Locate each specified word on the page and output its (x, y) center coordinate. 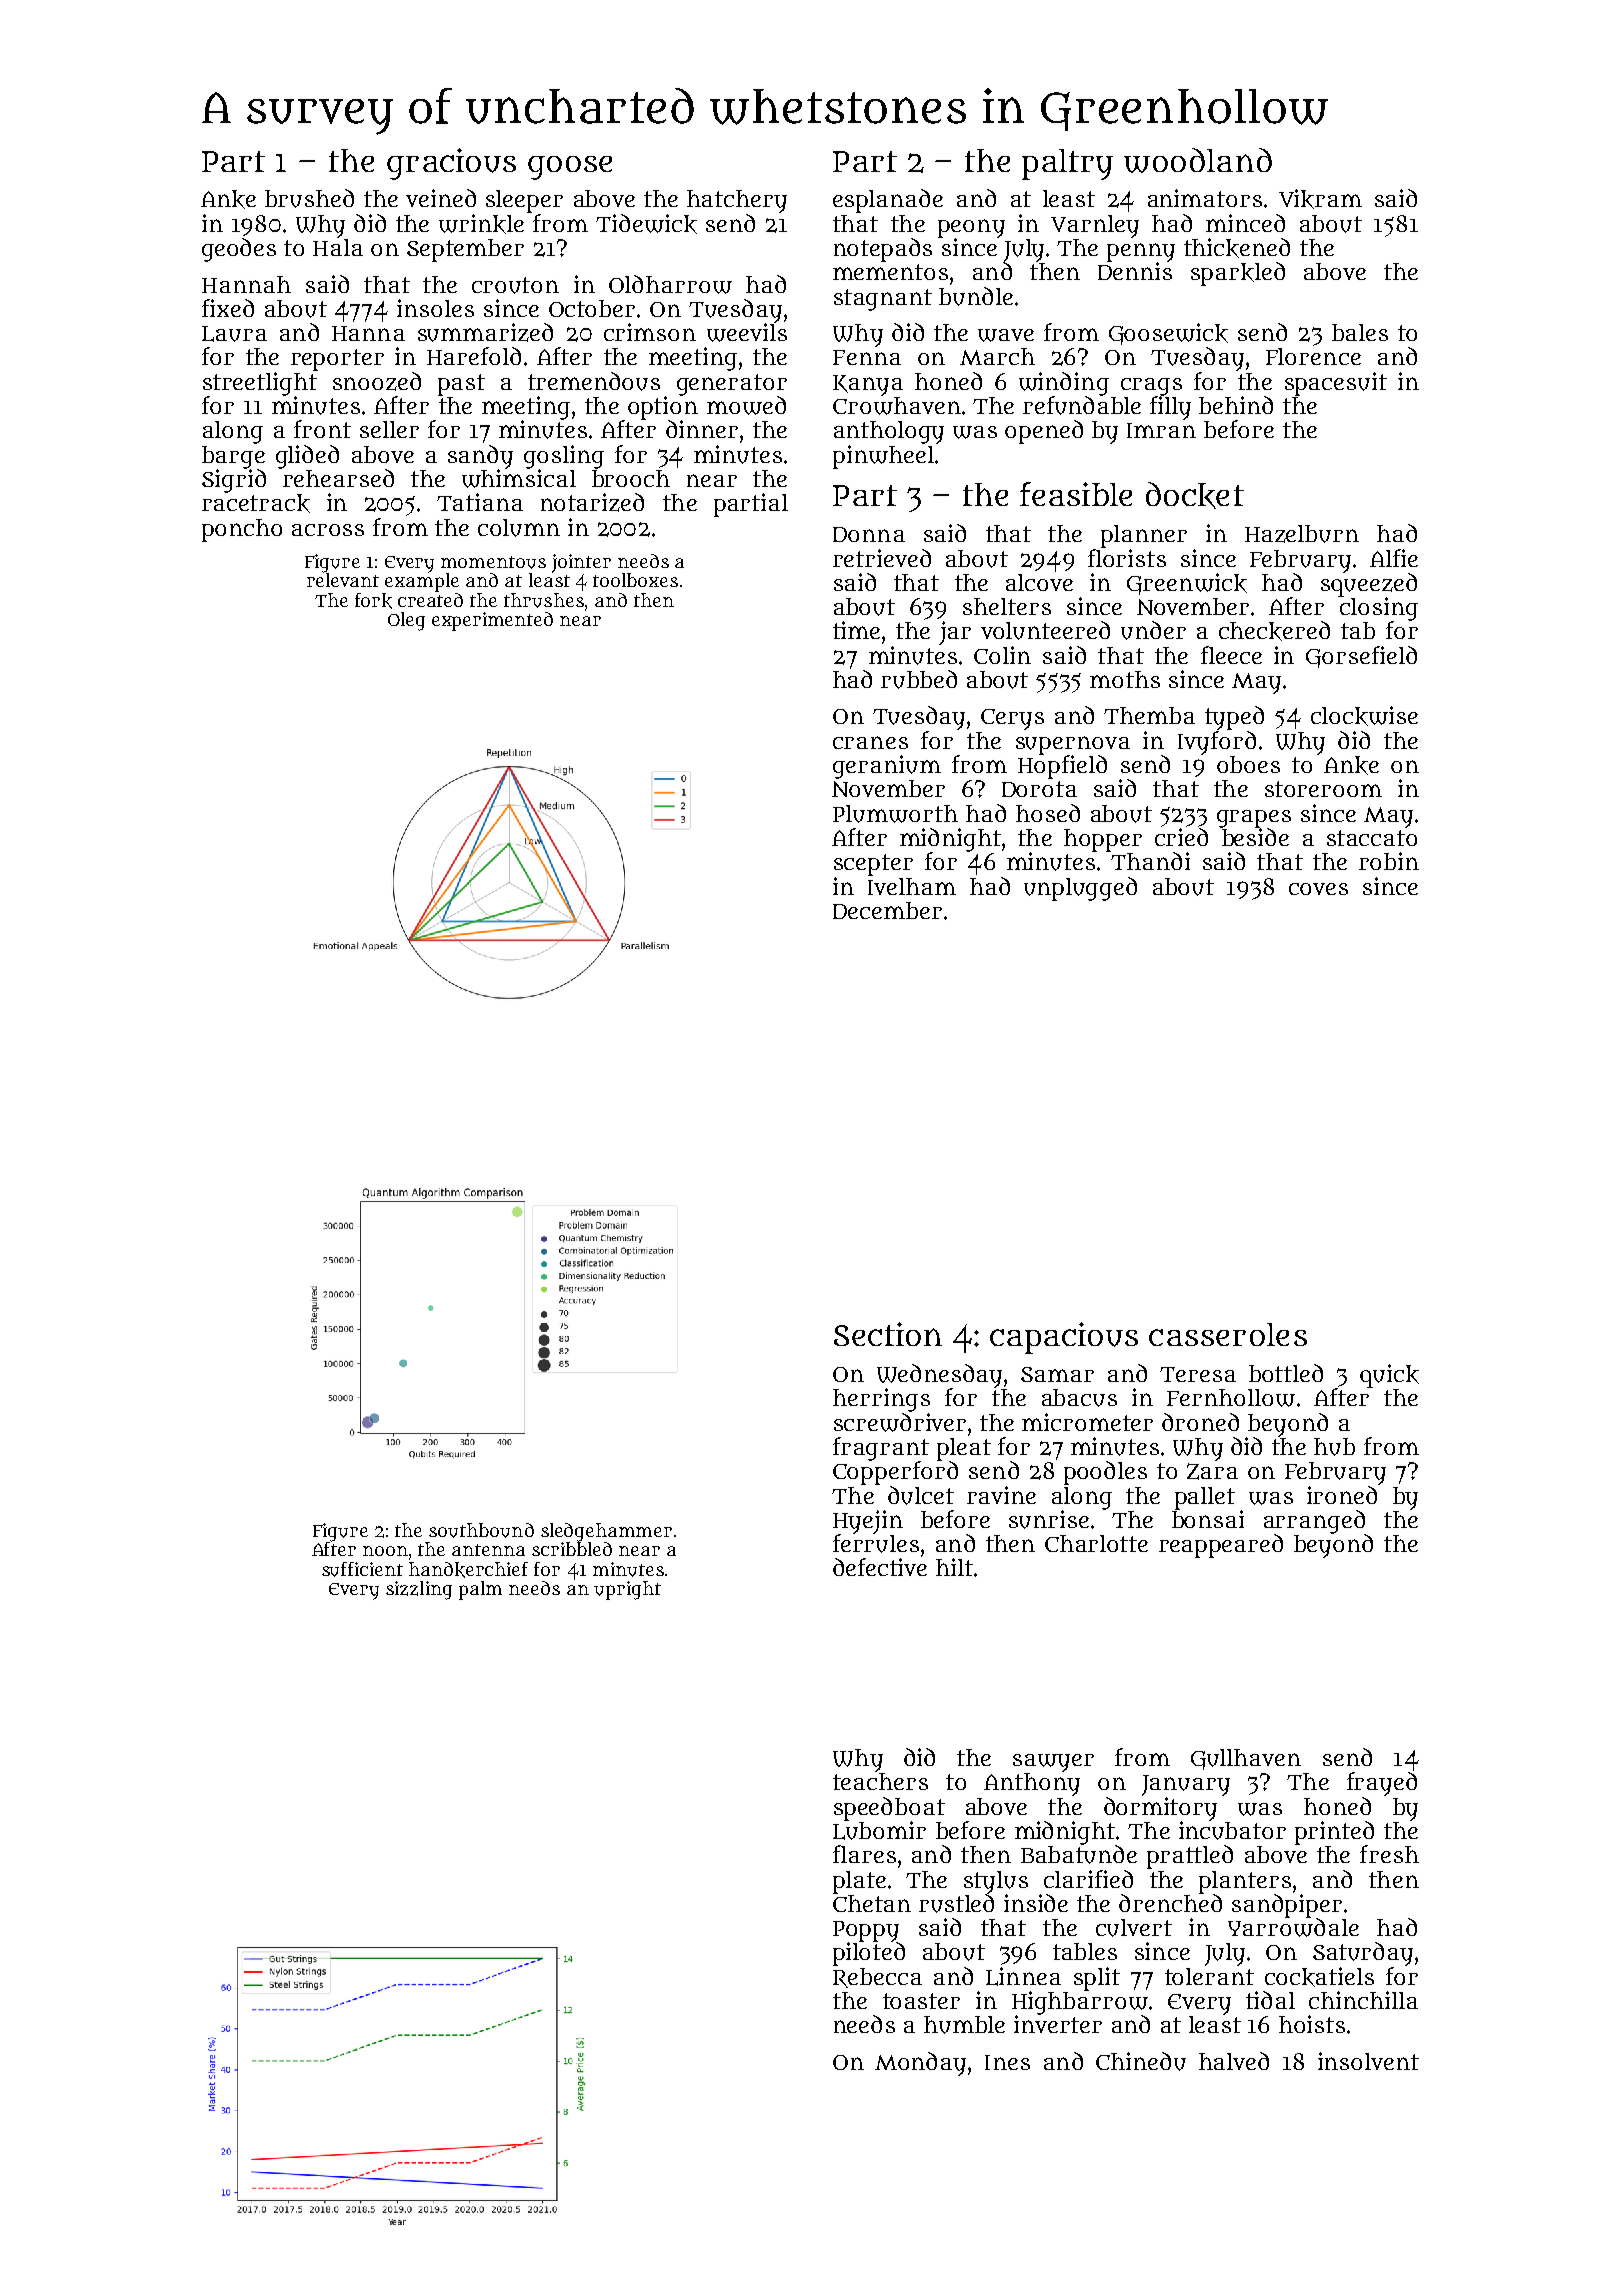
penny (1141, 252)
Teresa (1198, 1374)
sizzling (419, 1590)
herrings (881, 1400)
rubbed (919, 679)
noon (385, 1551)
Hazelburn (1302, 534)
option (663, 408)
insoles (435, 308)
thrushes (544, 600)
